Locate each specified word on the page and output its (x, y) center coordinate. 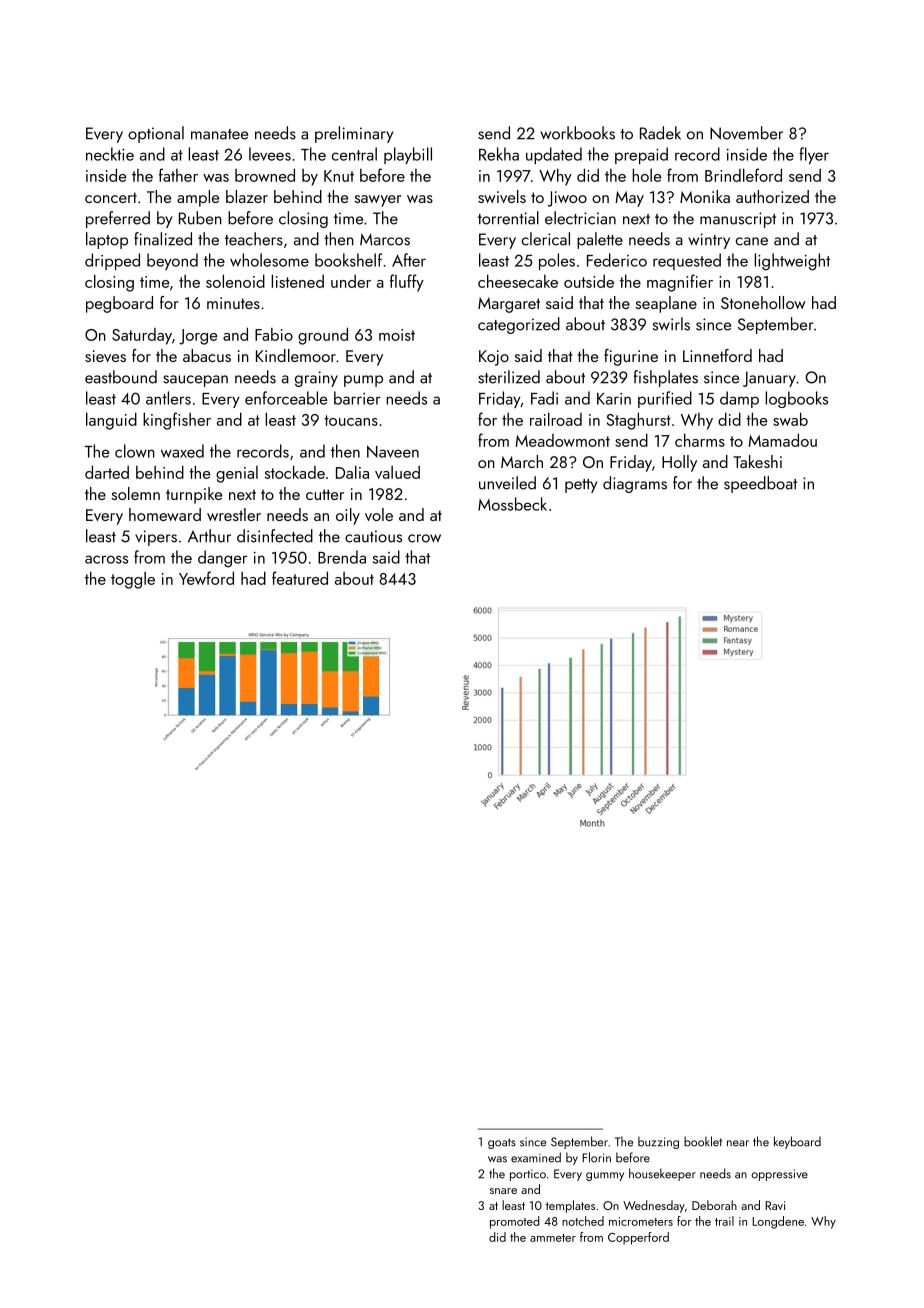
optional (156, 134)
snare (503, 1191)
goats (502, 1143)
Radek (660, 133)
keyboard (797, 1142)
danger (222, 559)
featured (300, 578)
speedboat (760, 484)
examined (536, 1157)
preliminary (354, 134)
